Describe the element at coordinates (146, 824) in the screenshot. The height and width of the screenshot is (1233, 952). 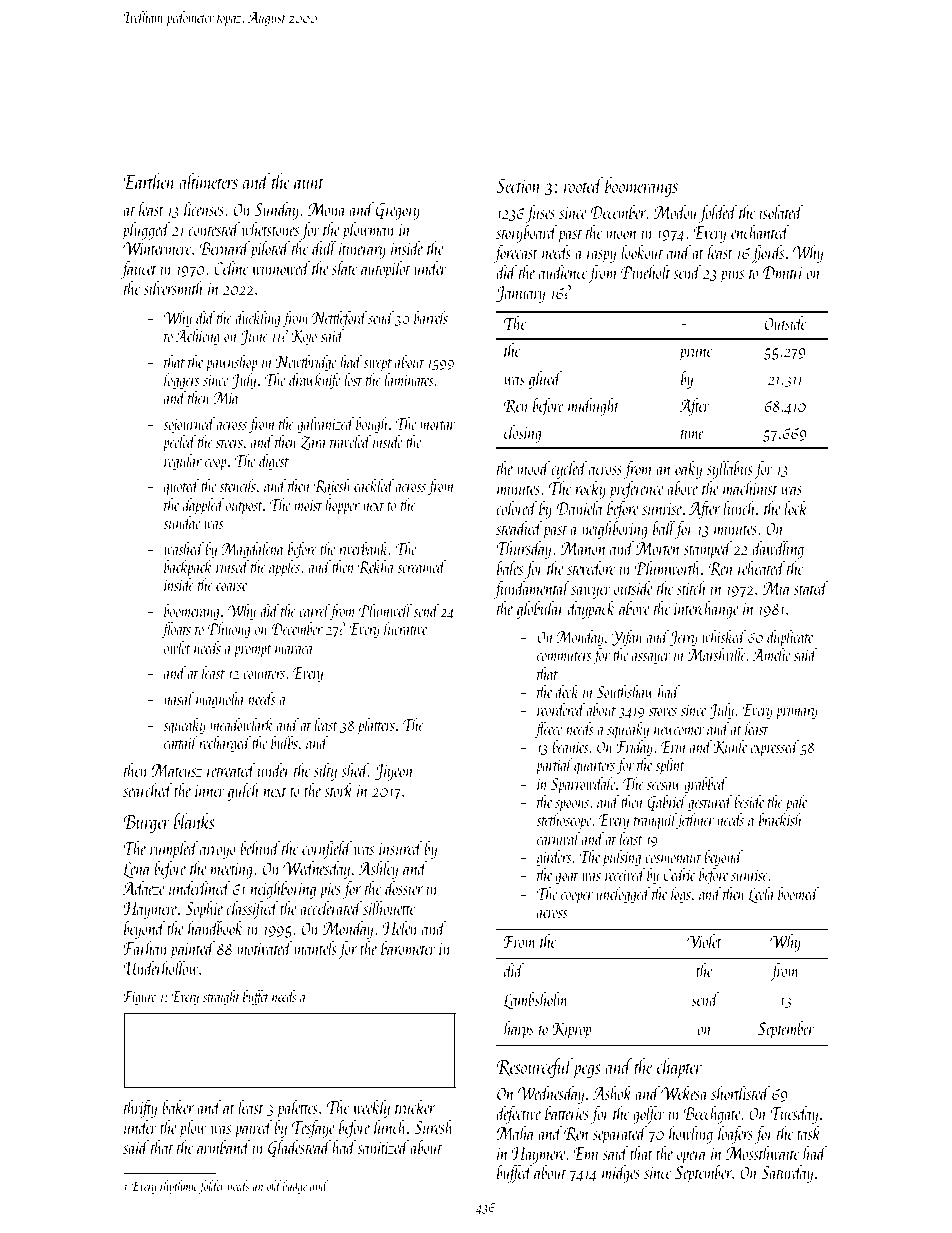
I see `Burger` at that location.
